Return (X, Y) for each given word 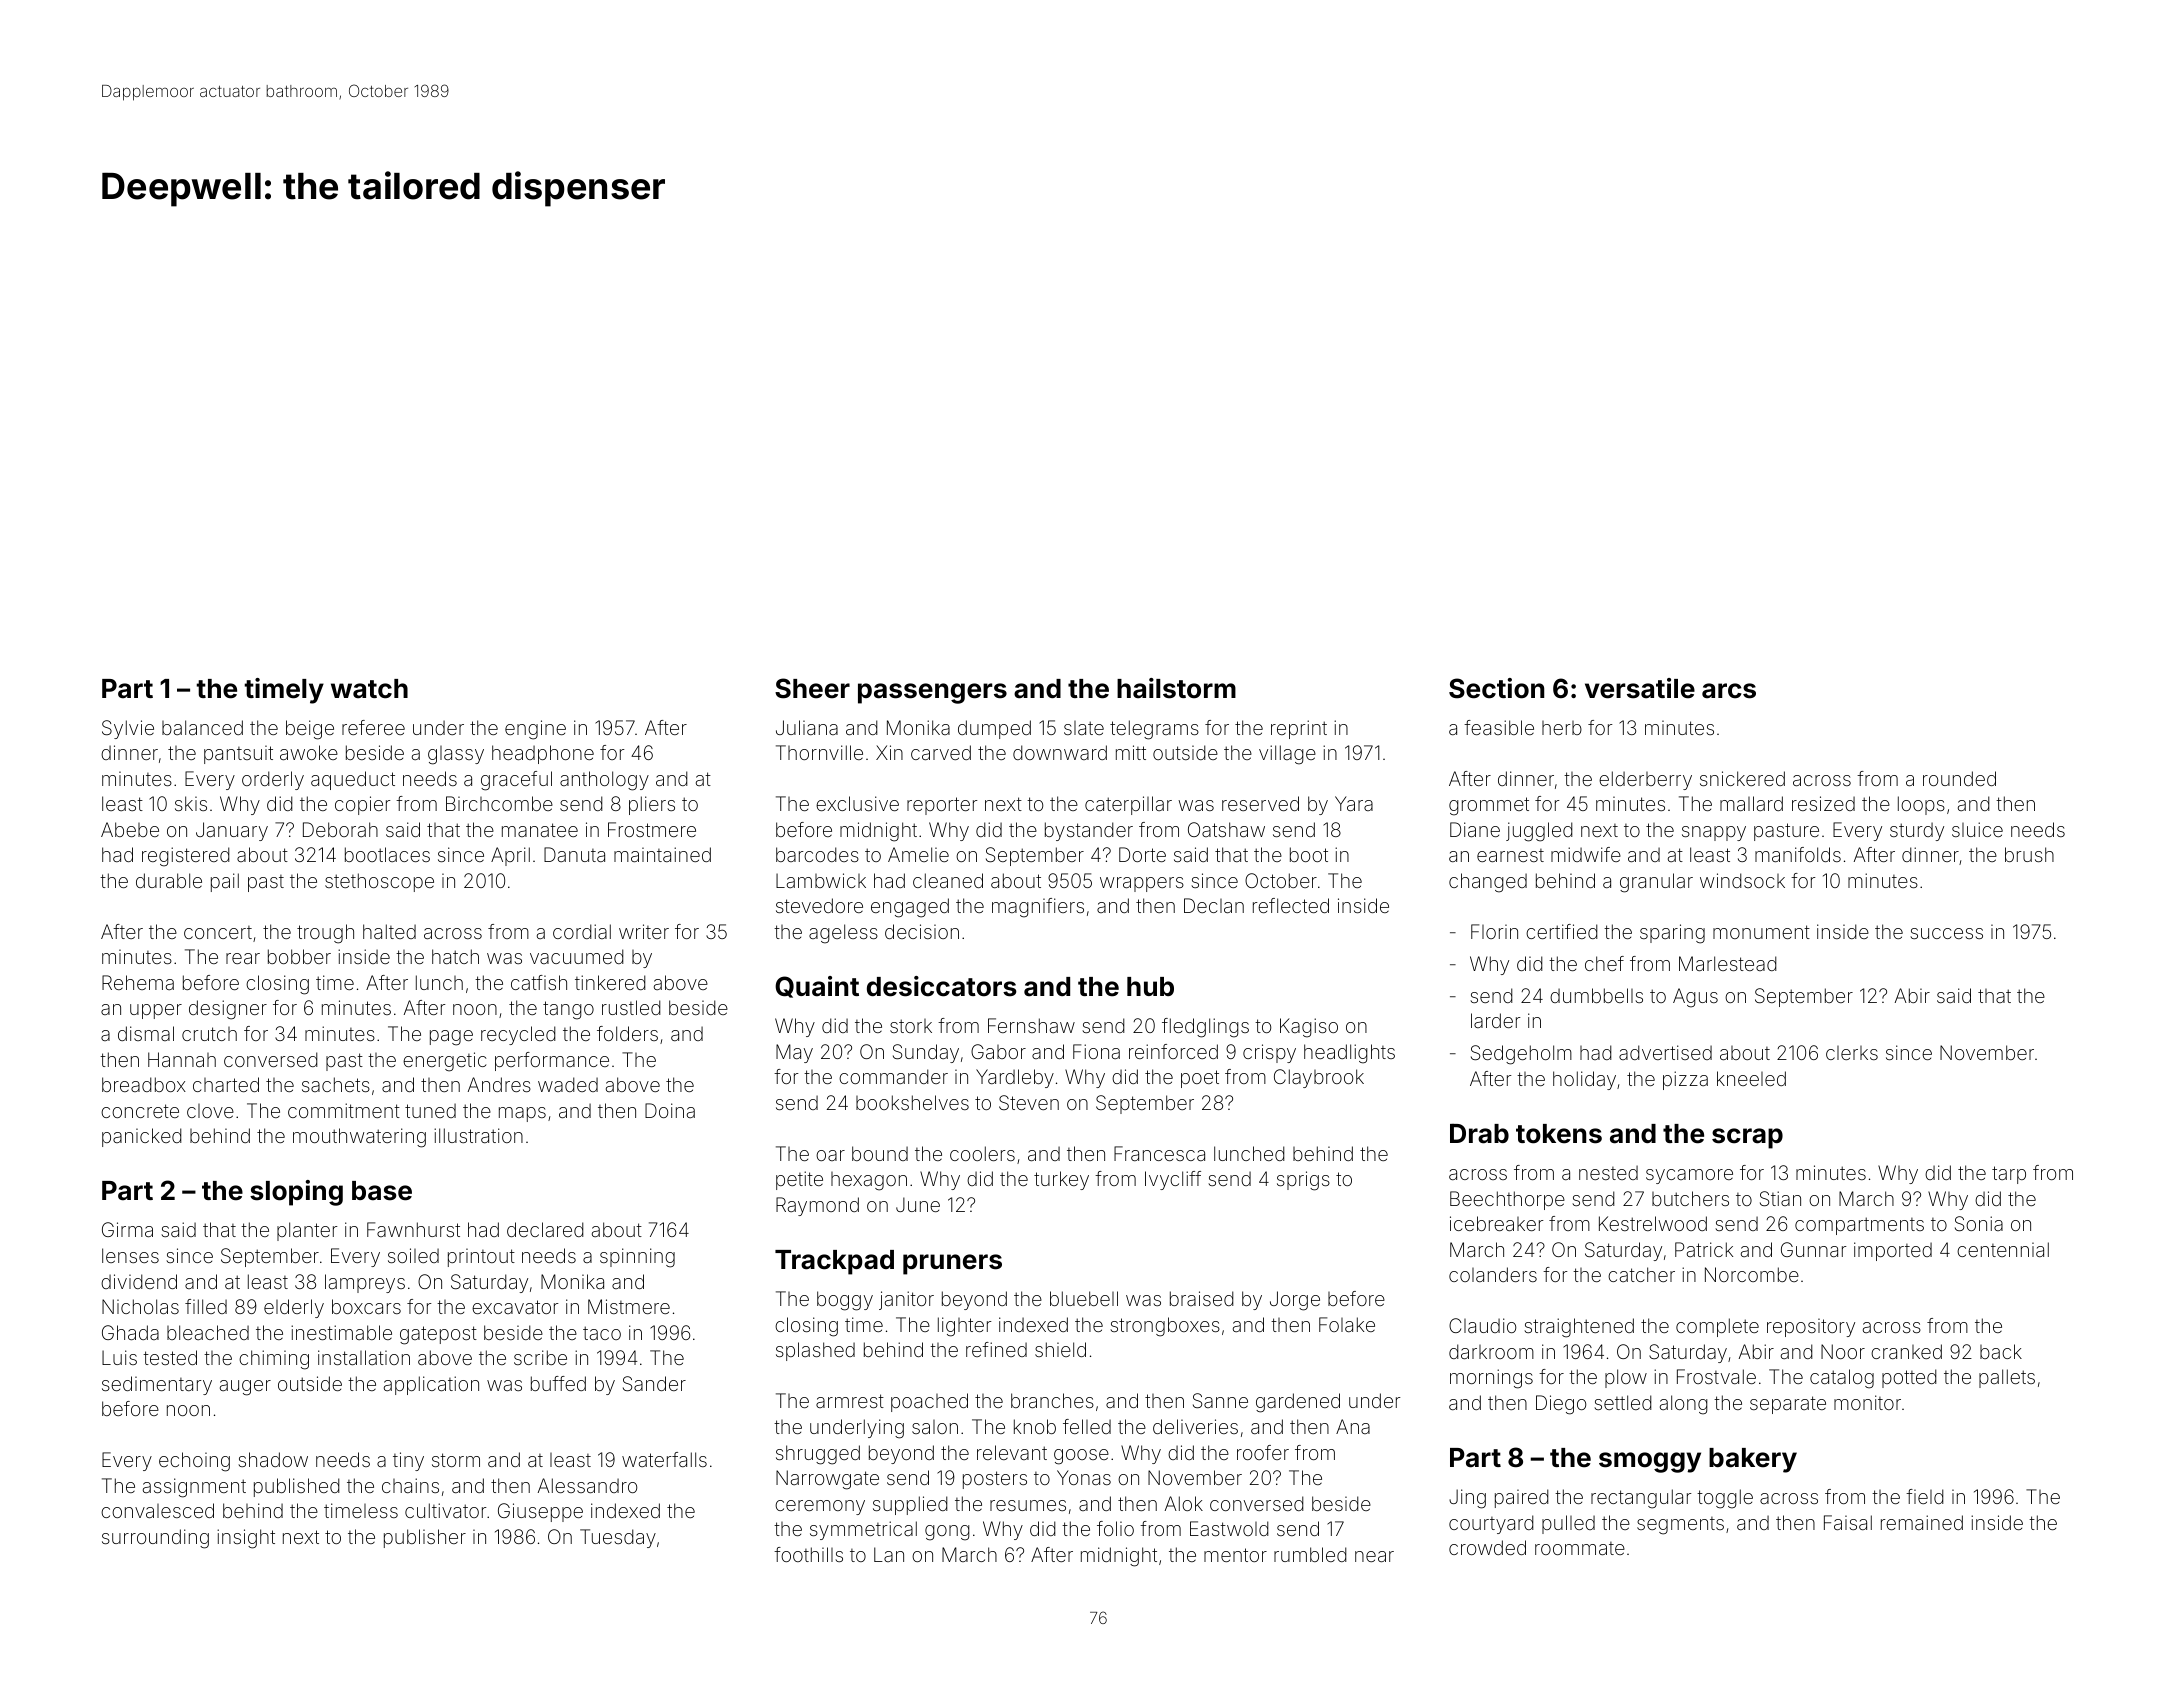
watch (369, 689)
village (1287, 755)
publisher (425, 1538)
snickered (1742, 778)
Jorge (1295, 1301)
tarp (2009, 1175)
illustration (478, 1135)
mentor (1235, 1555)
